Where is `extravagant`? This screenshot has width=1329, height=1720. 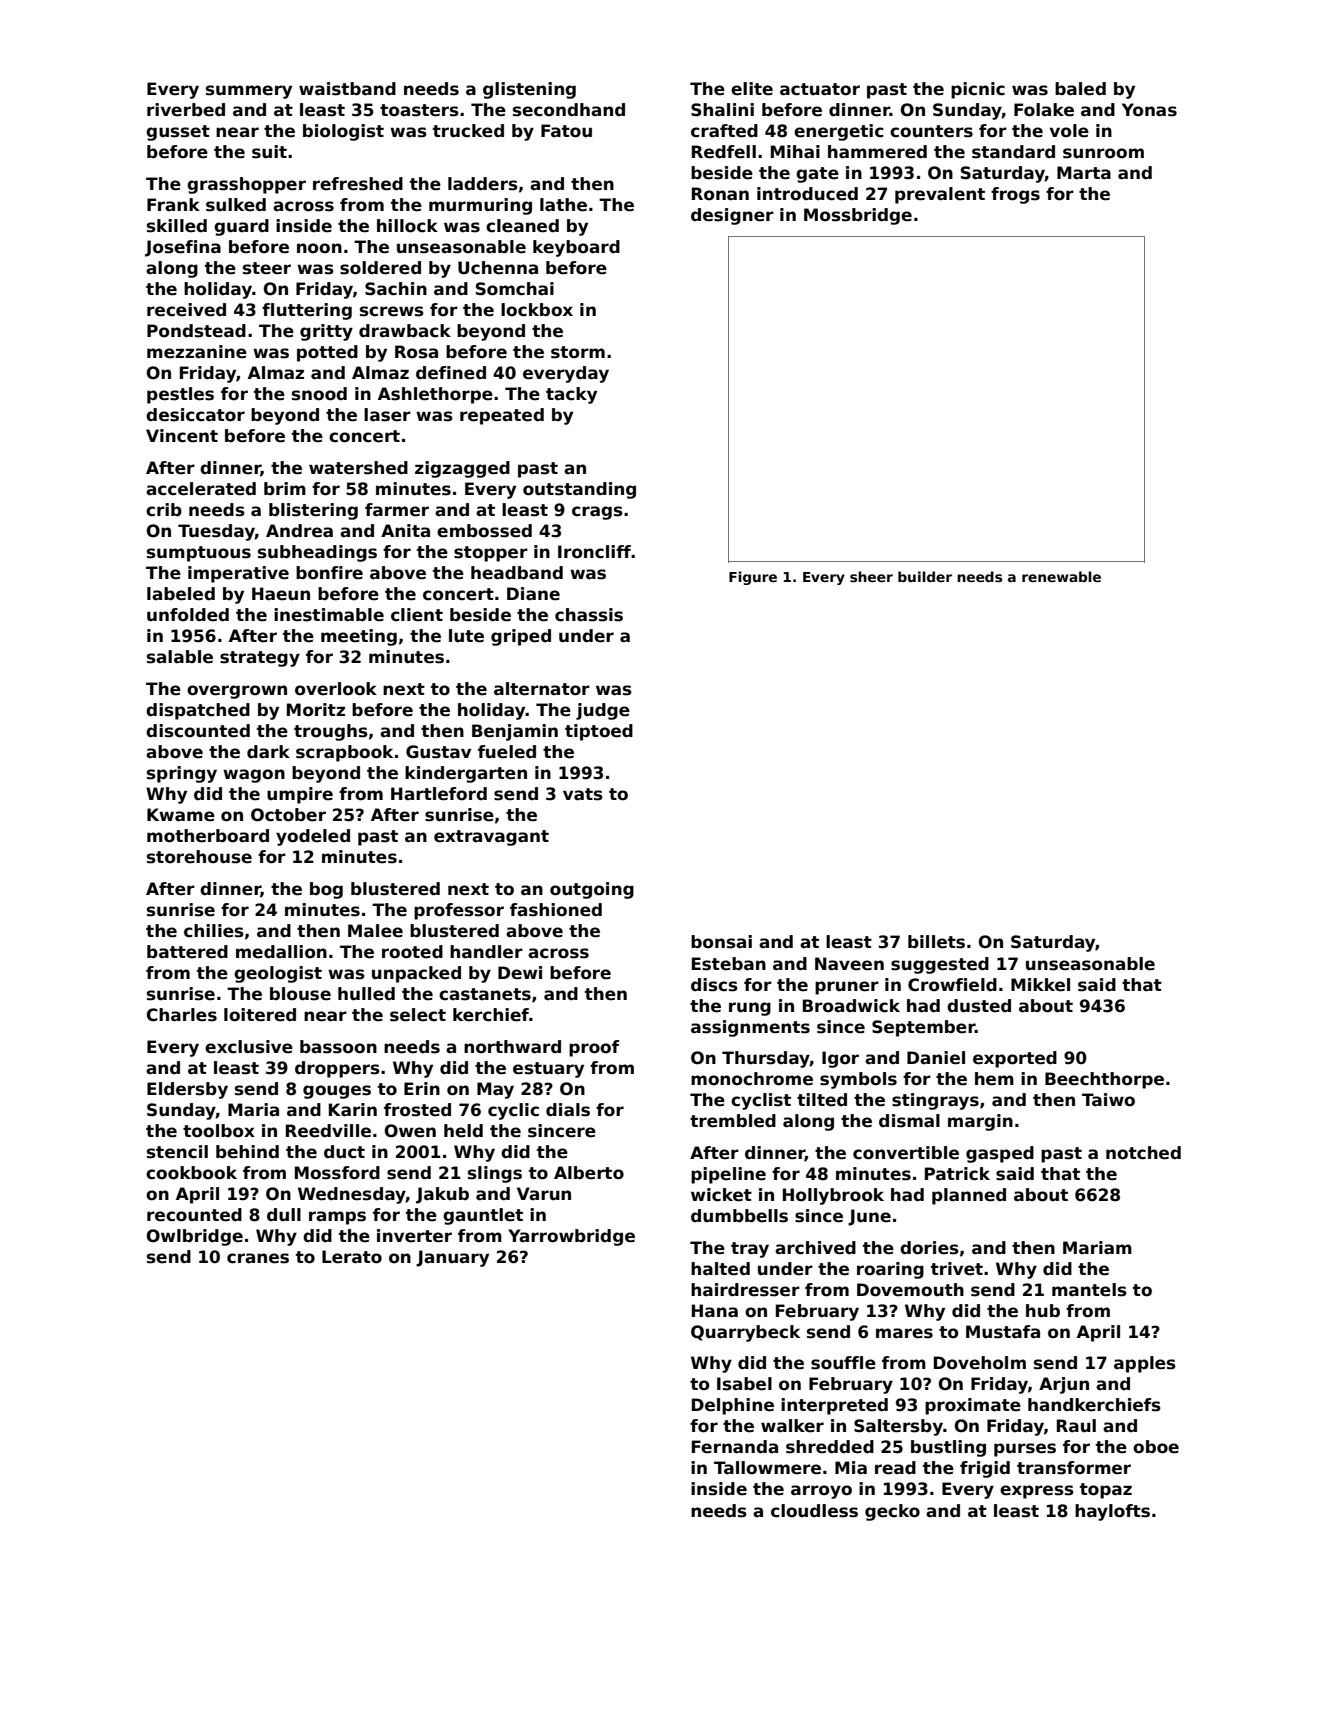 extravagant is located at coordinates (491, 838).
